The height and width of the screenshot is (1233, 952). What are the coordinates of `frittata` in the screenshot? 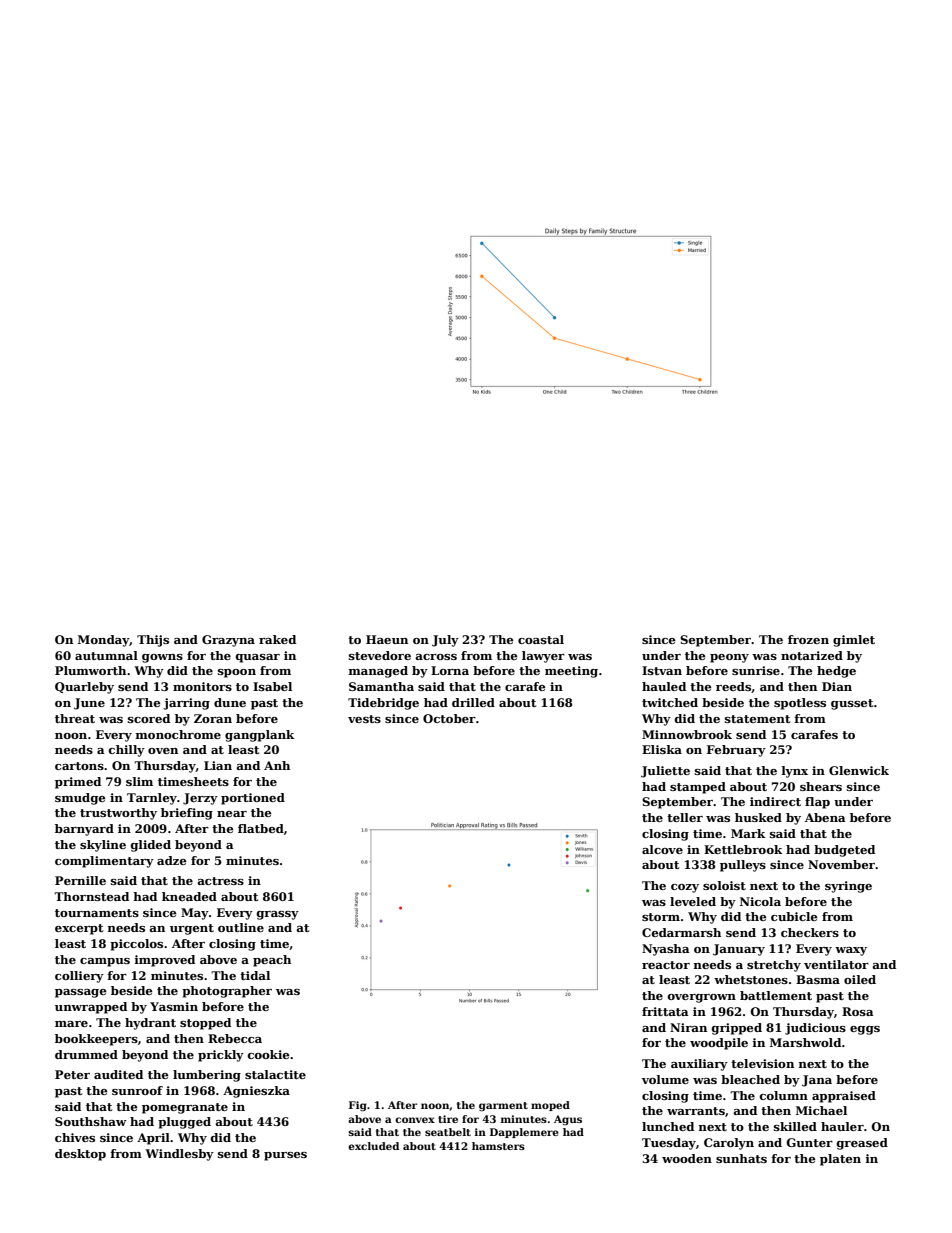 It's located at (665, 1011).
